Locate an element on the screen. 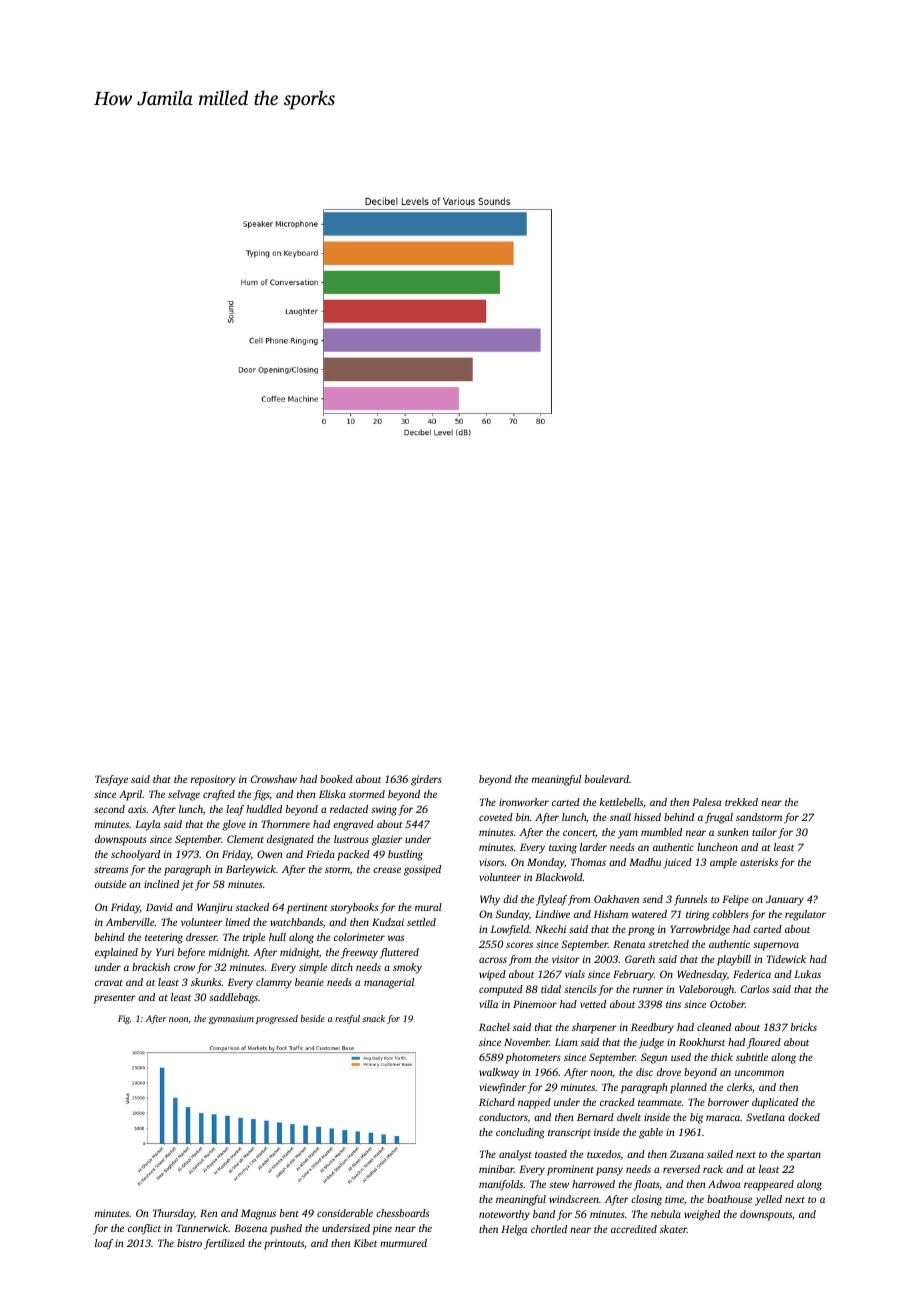 This screenshot has height=1308, width=924. reappeared is located at coordinates (769, 1185).
